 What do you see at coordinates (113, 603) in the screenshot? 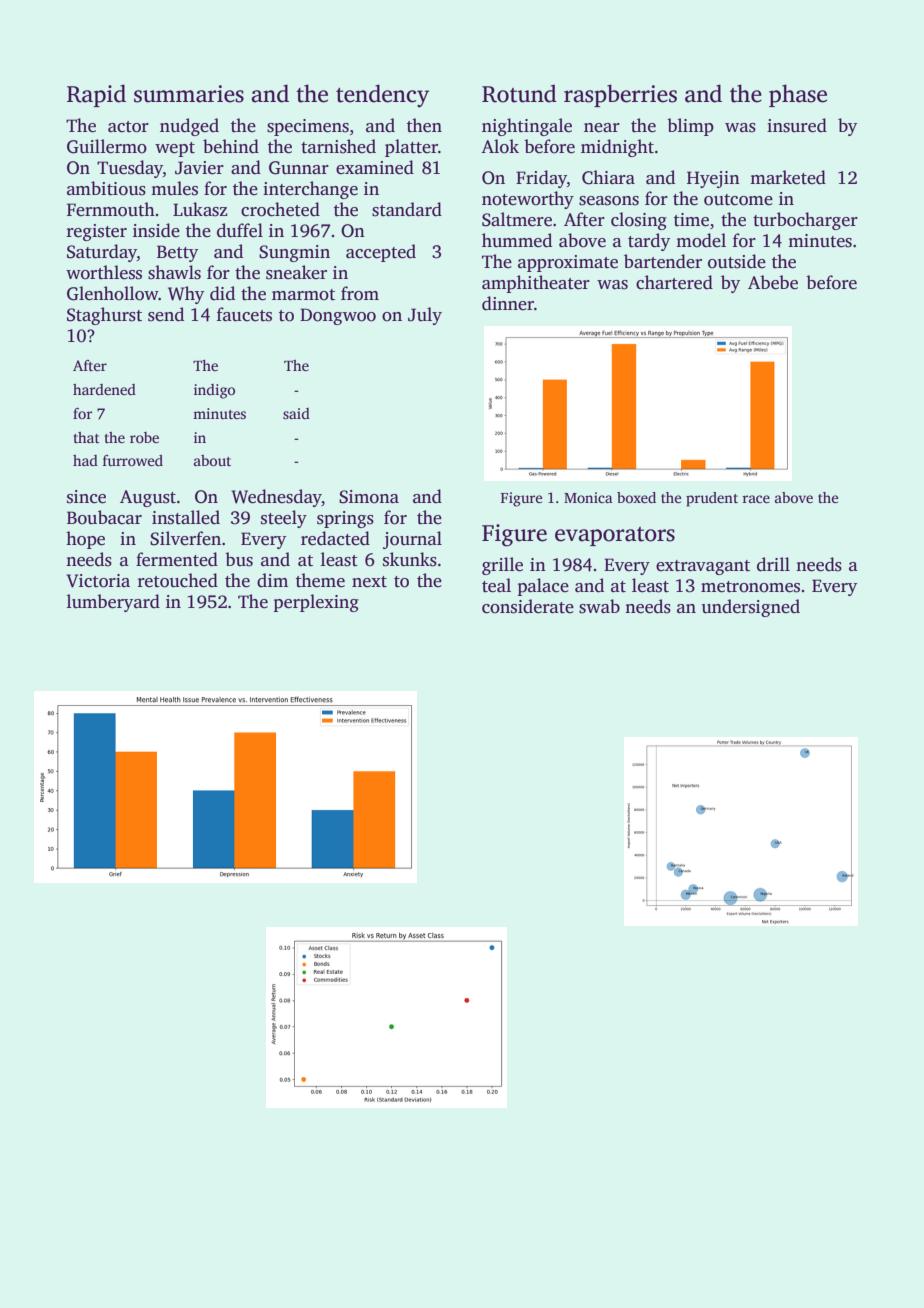
I see `lumberyard` at bounding box center [113, 603].
